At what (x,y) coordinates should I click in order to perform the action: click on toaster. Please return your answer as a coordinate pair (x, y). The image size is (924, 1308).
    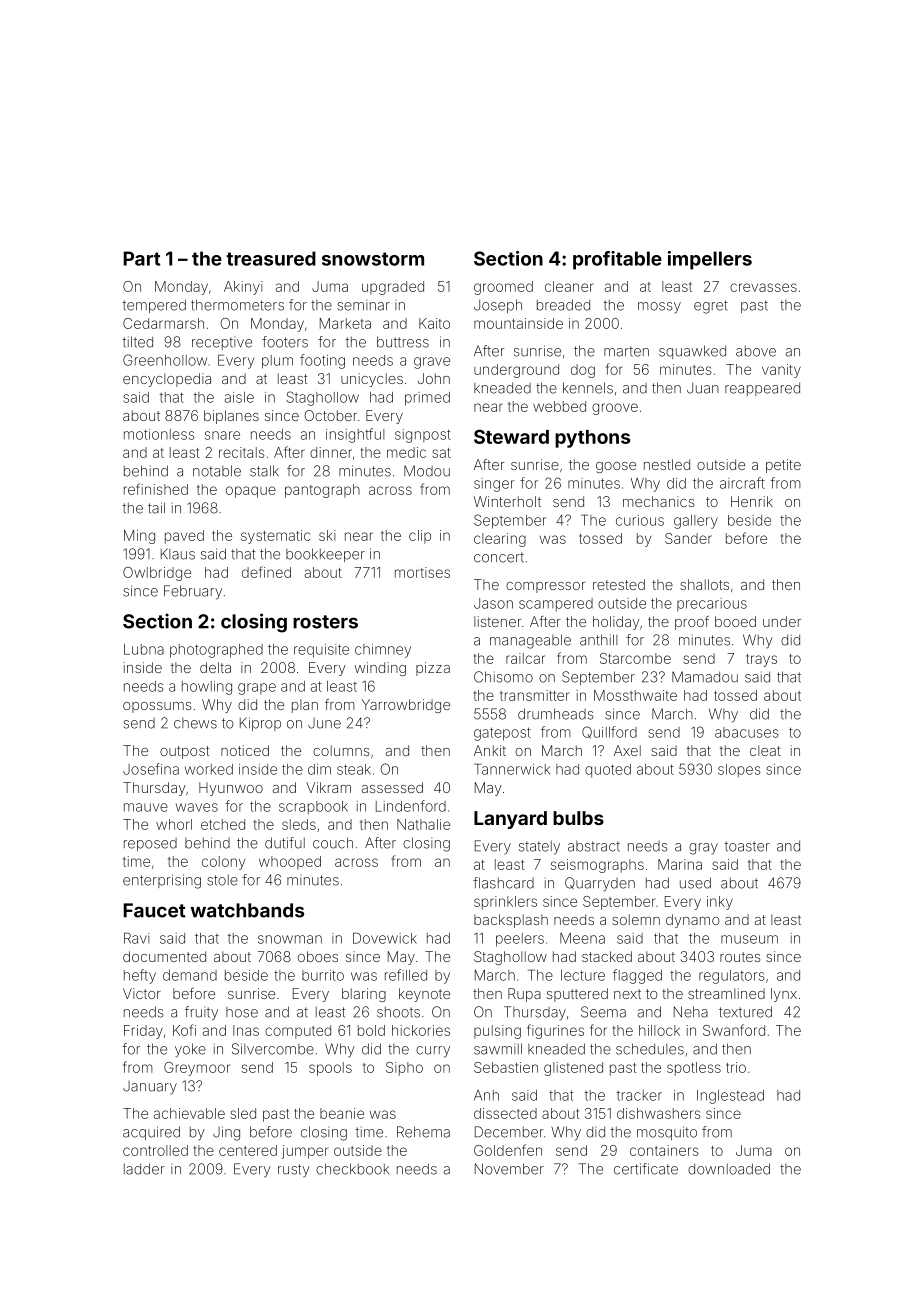
    Looking at the image, I should click on (747, 846).
